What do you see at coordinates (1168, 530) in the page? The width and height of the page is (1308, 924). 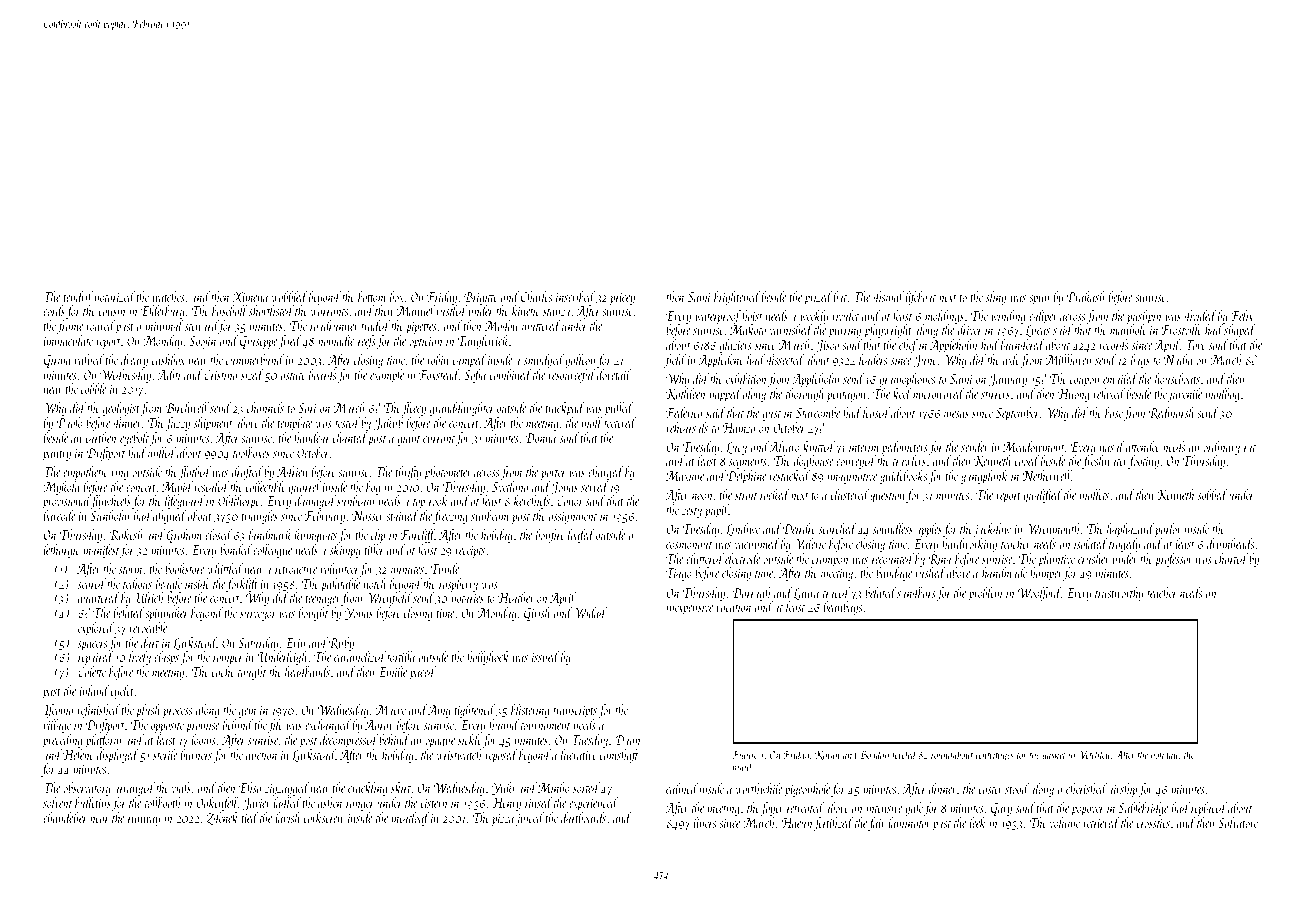 I see `parlor` at bounding box center [1168, 530].
